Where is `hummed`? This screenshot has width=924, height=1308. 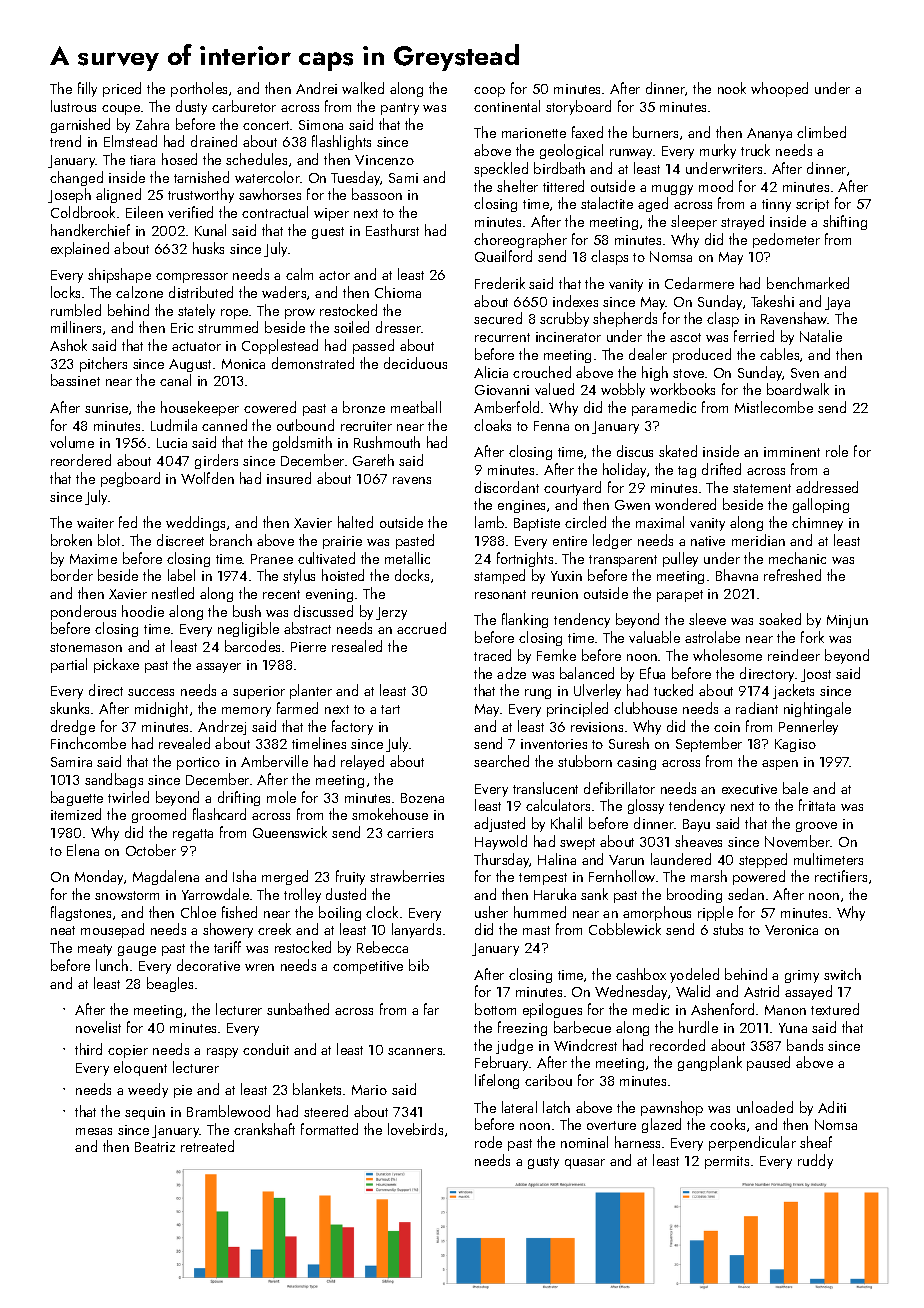 hummed is located at coordinates (540, 912).
